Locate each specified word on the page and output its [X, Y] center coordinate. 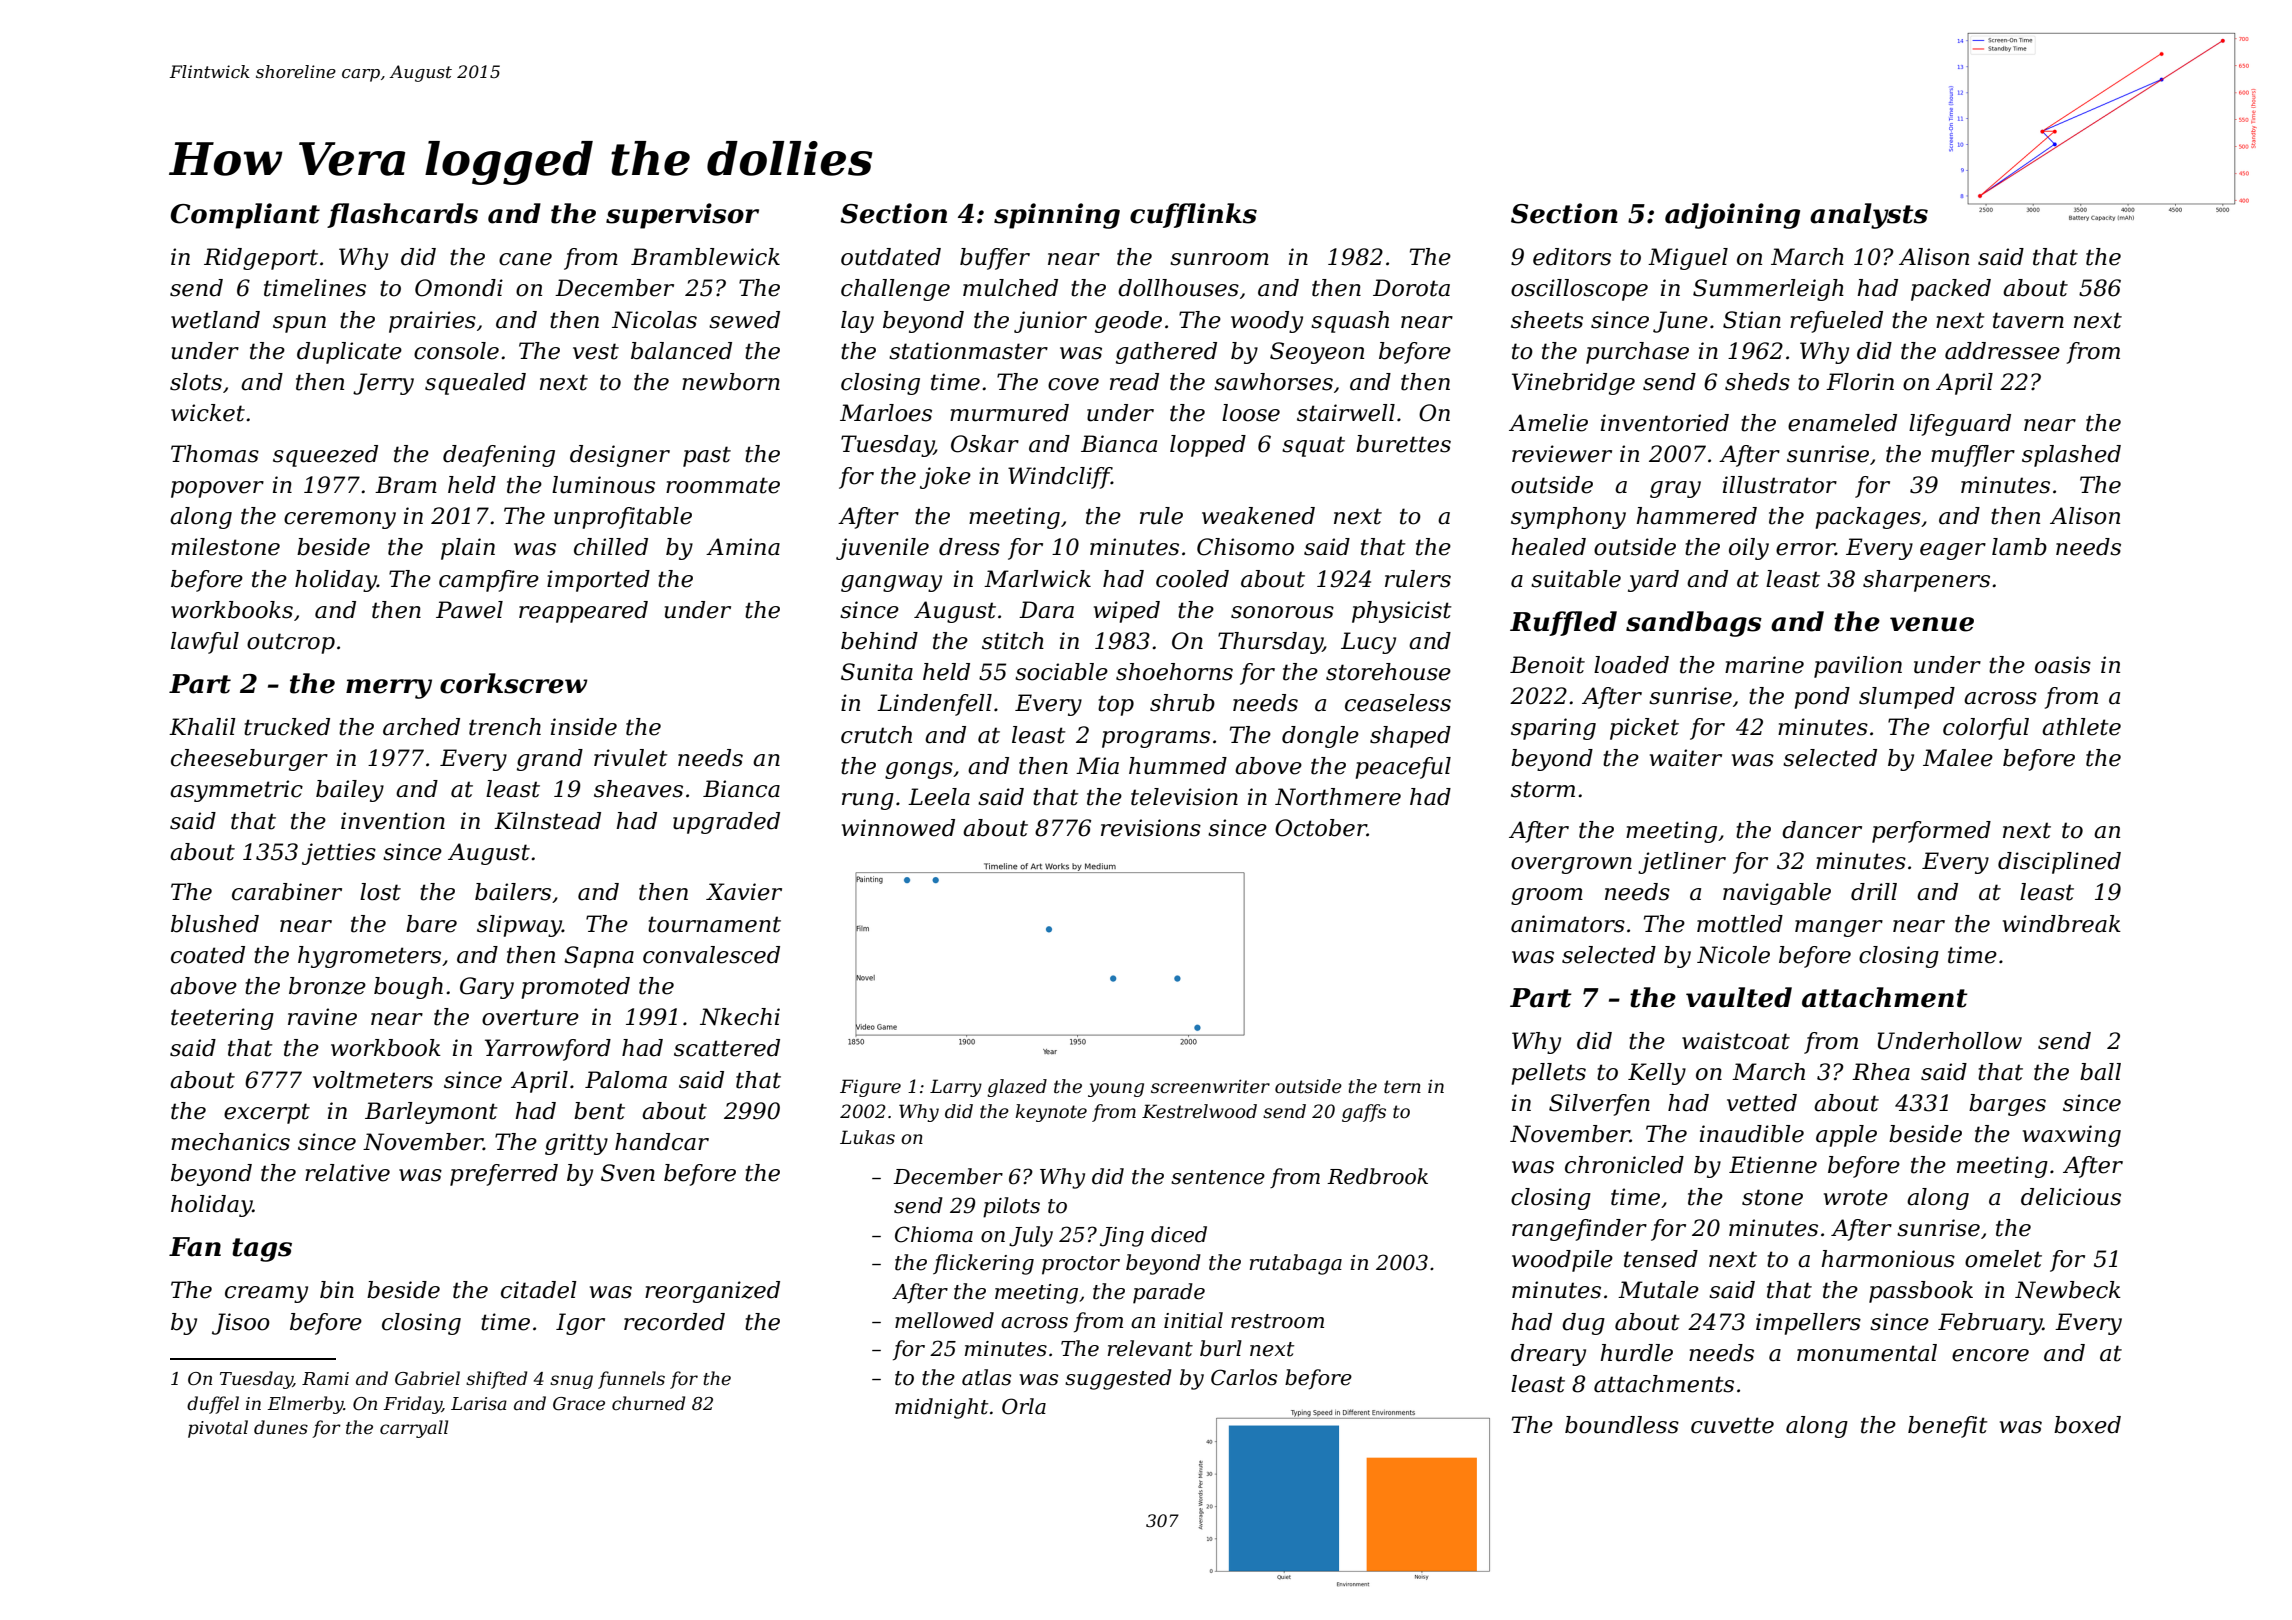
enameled [1842, 423]
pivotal [218, 1429]
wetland [215, 320]
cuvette [1732, 1425]
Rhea [1881, 1072]
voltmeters [373, 1080]
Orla [1024, 1406]
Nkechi [740, 1017]
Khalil [202, 727]
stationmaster [968, 351]
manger [1839, 928]
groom [1547, 896]
